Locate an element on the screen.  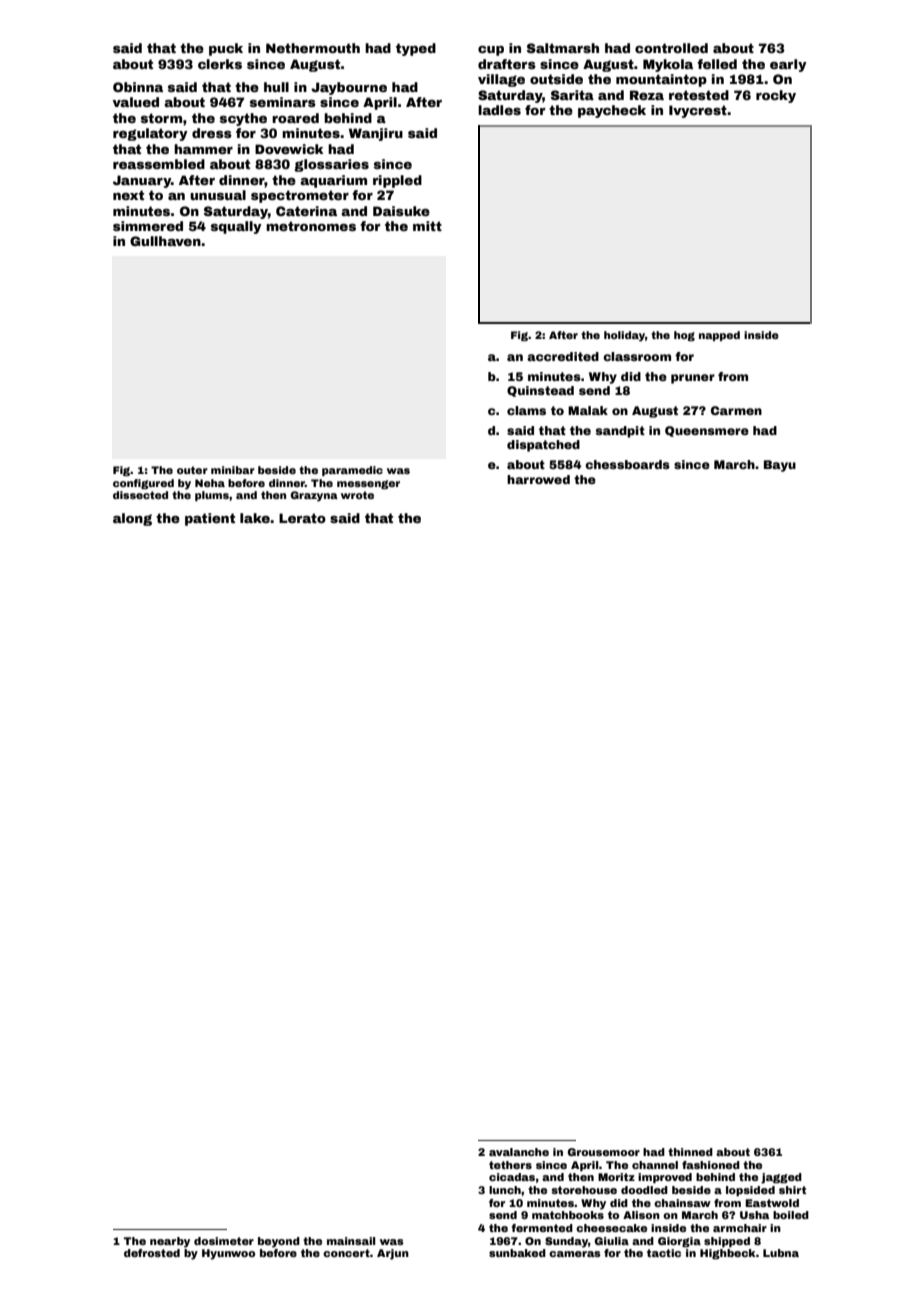
Saltmarsh is located at coordinates (563, 48).
